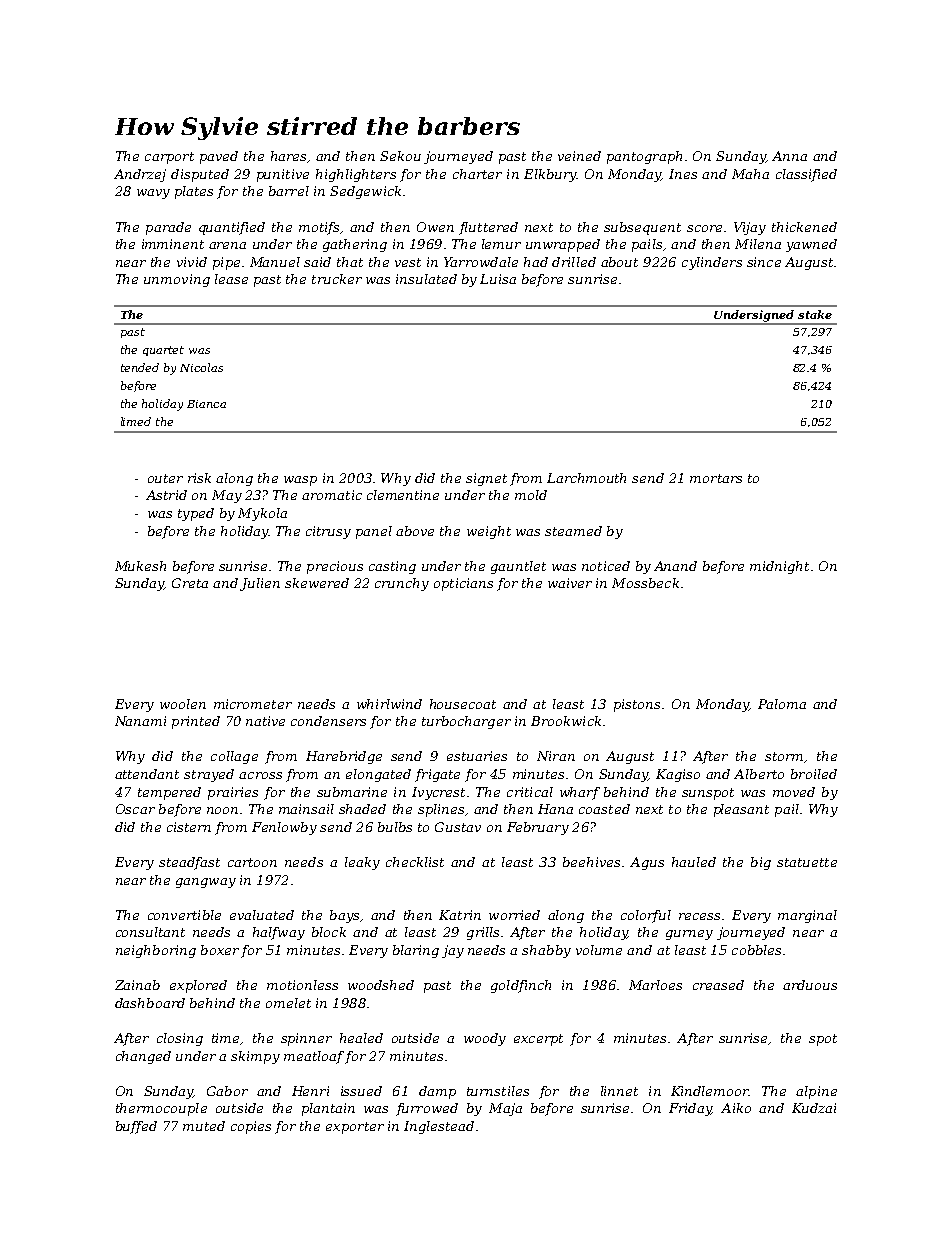 This image has height=1233, width=952. Describe the element at coordinates (426, 279) in the image. I see `insulated` at that location.
